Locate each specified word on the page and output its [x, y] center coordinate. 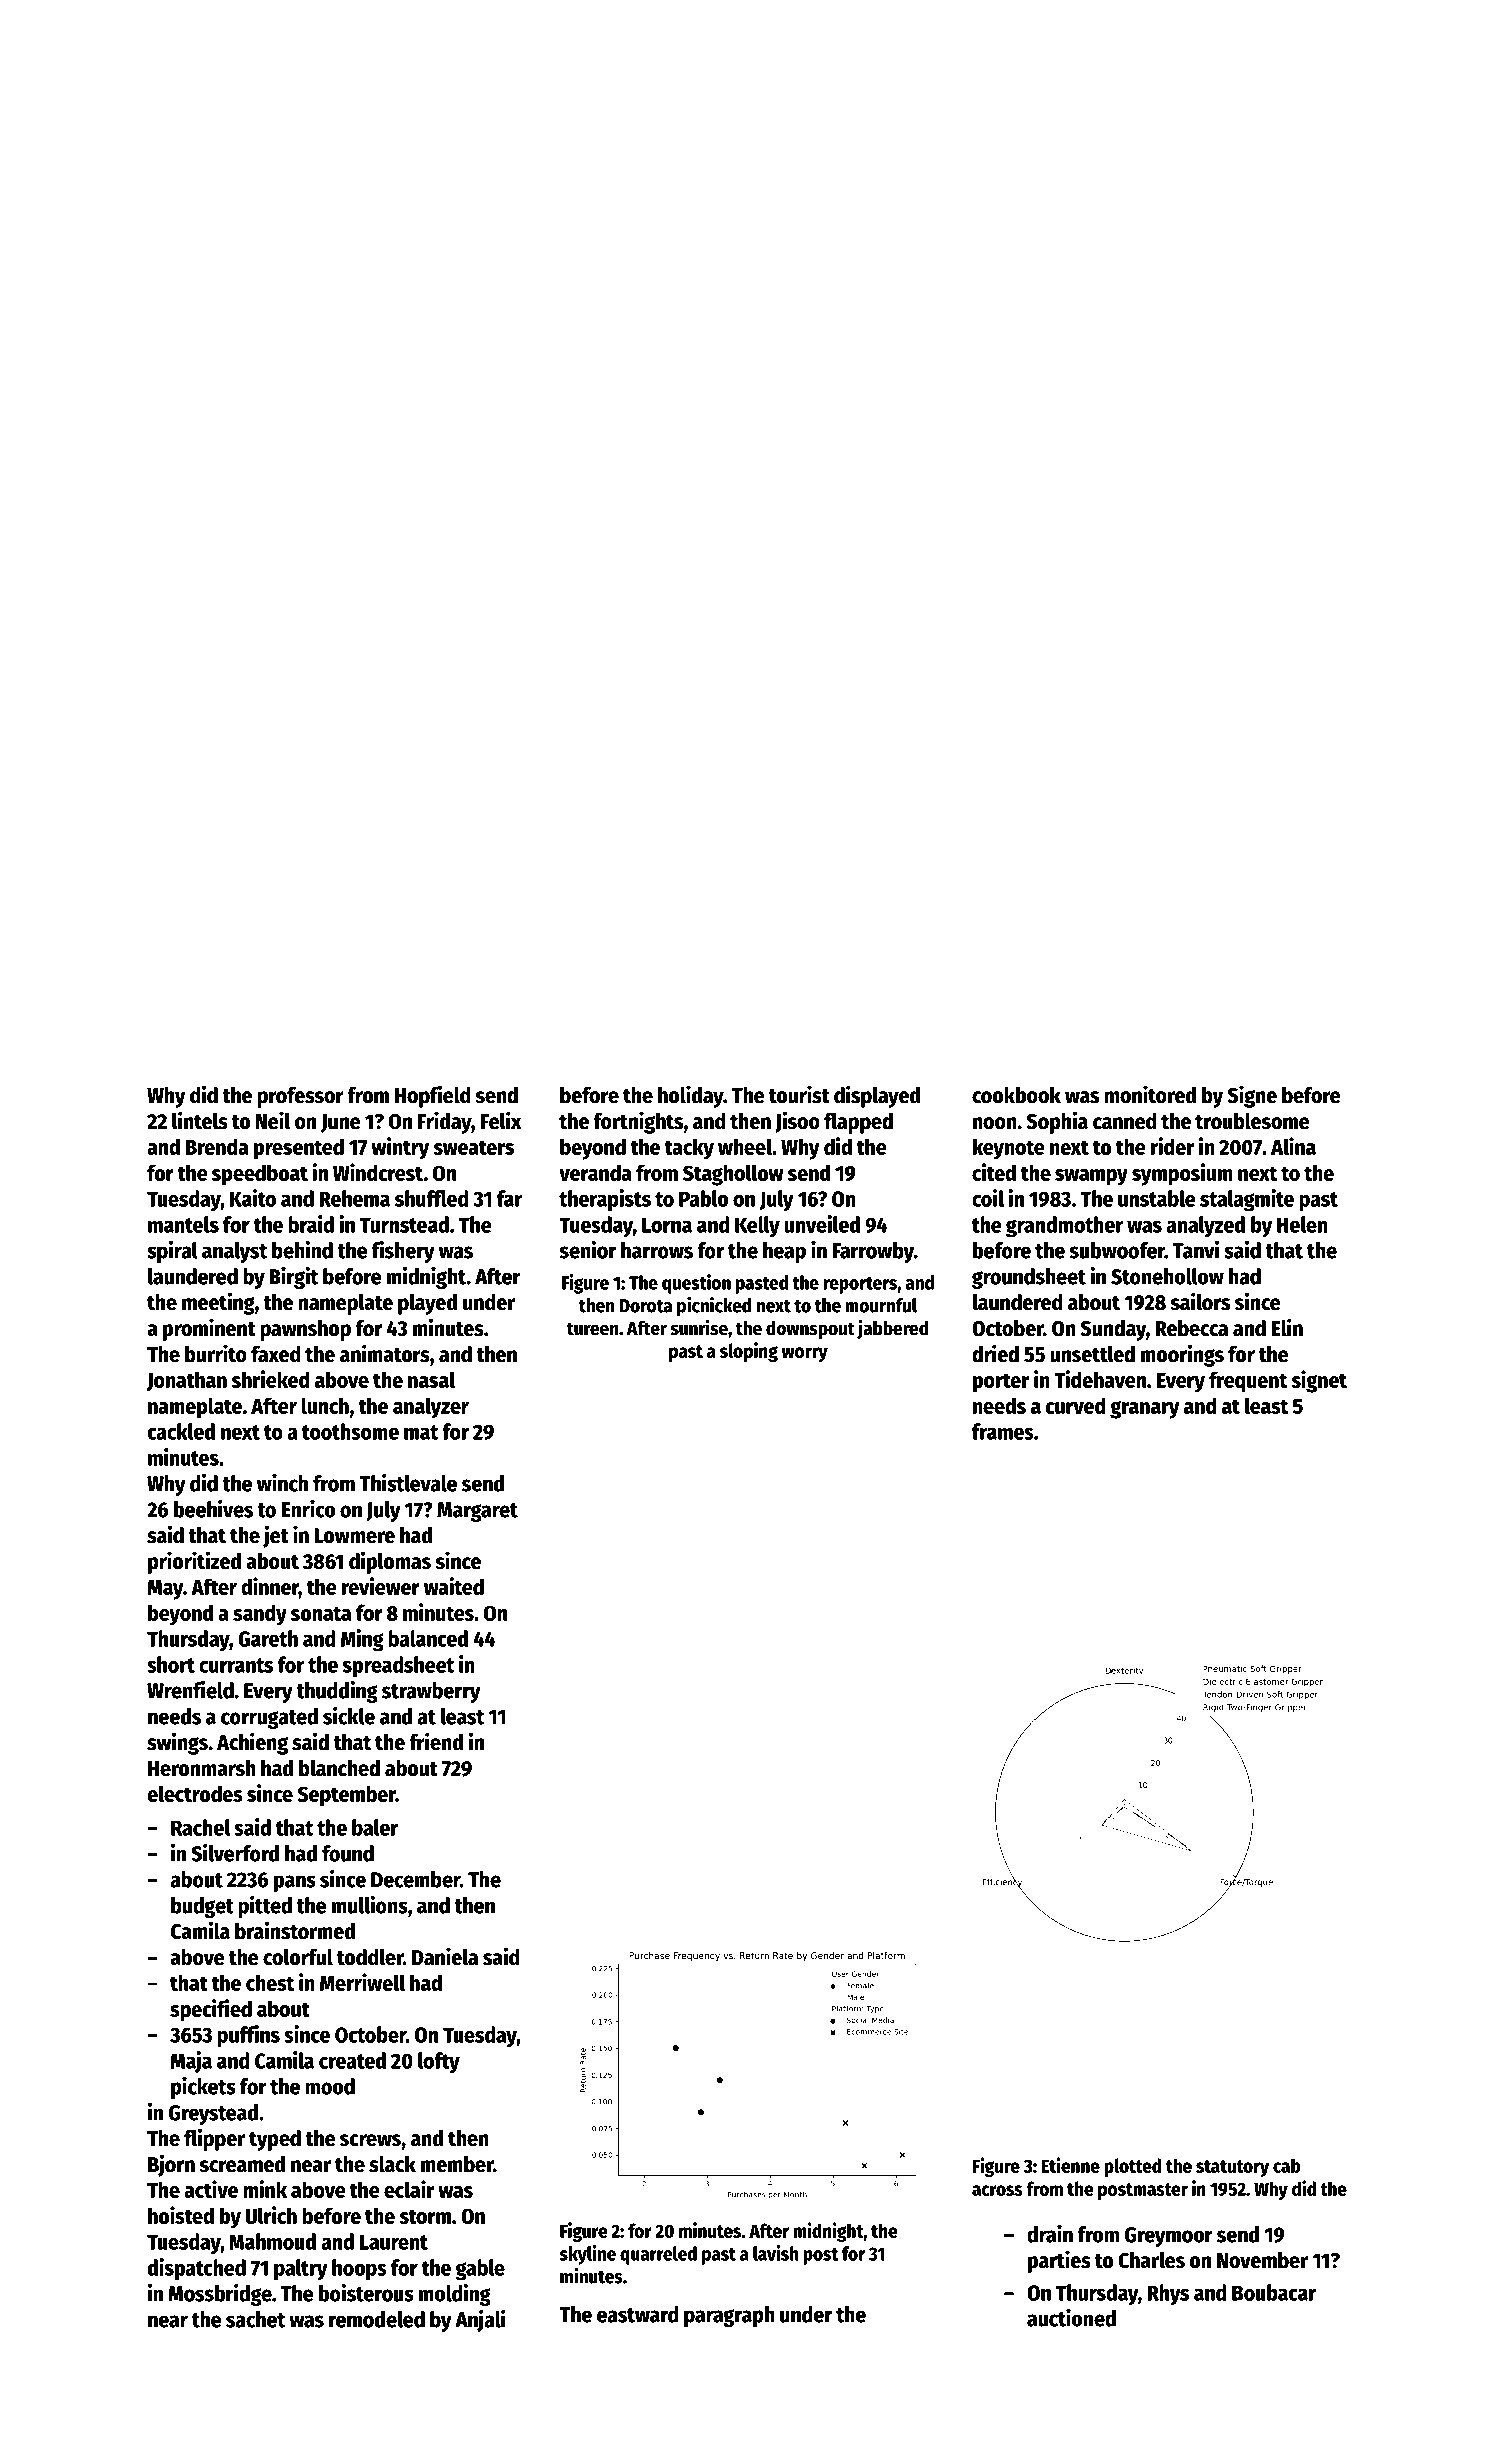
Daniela [445, 1956]
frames [1003, 1431]
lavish [776, 2253]
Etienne [1070, 2165]
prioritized [194, 1562]
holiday [691, 1096]
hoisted [181, 2215]
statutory [1232, 2168]
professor [300, 1097]
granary [1145, 1410]
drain [1050, 2234]
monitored [1150, 1094]
